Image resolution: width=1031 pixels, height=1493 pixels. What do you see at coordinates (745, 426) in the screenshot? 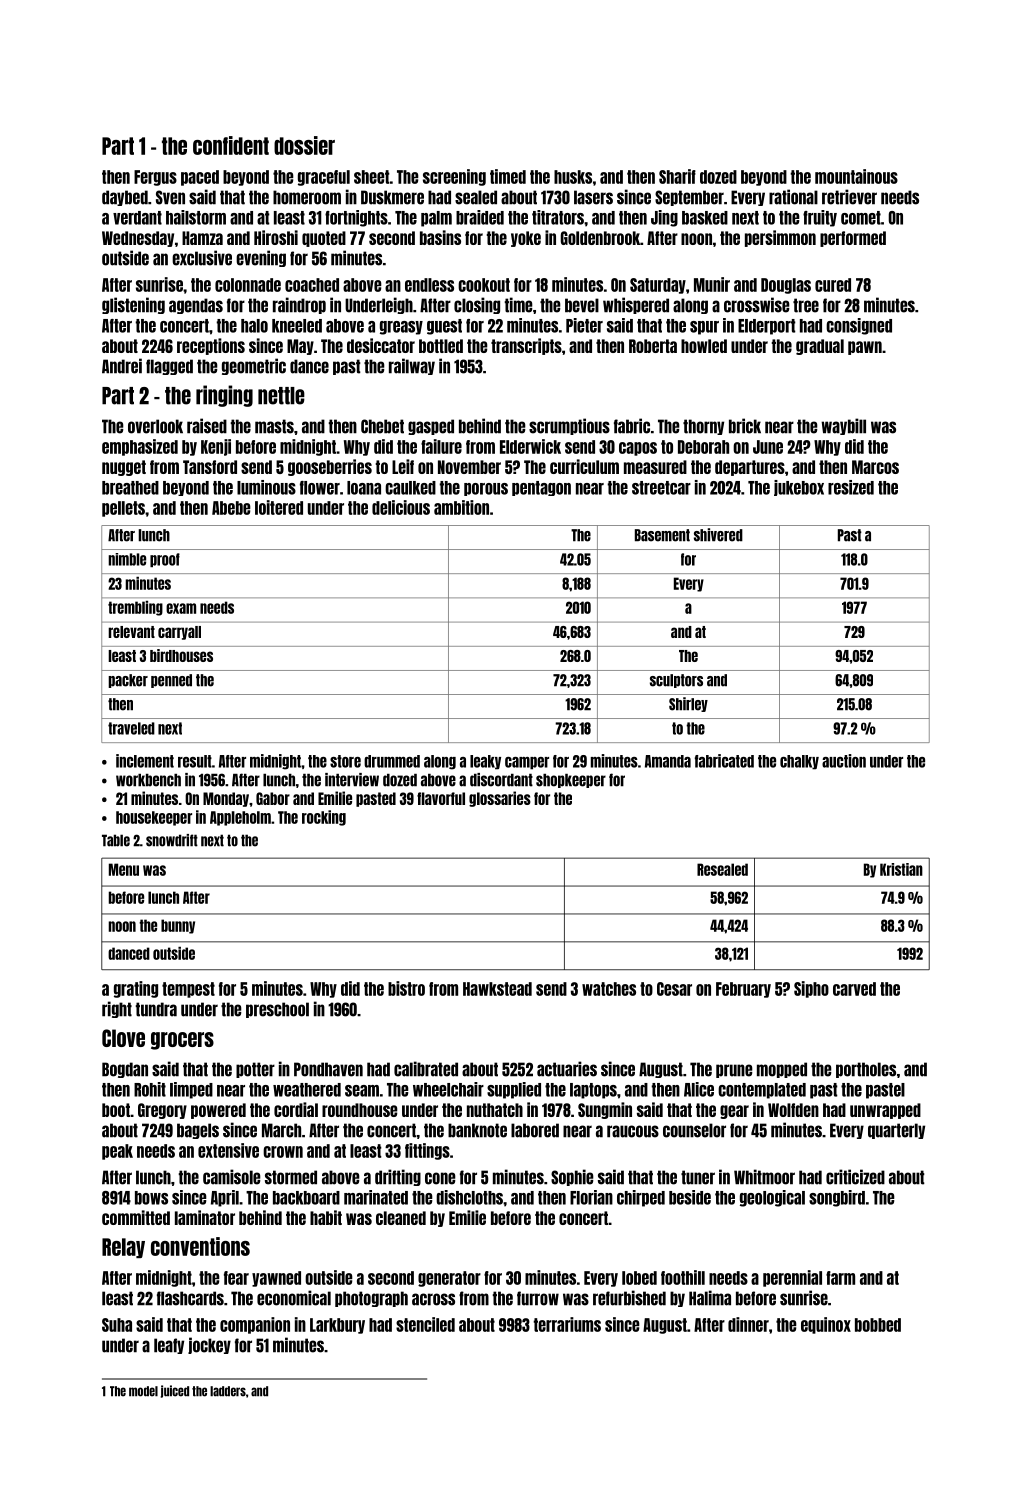
I see `brick` at bounding box center [745, 426].
